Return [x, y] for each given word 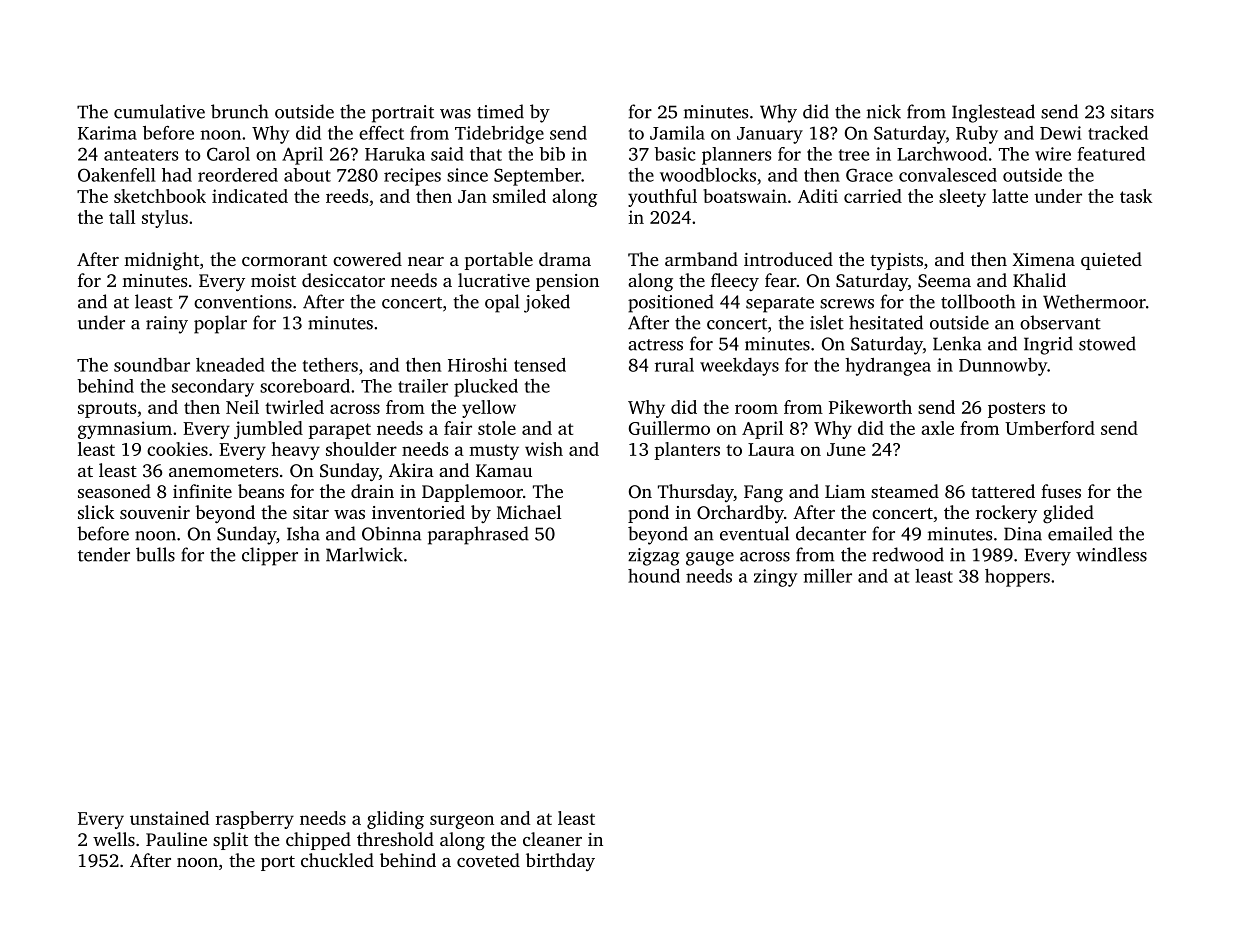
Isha [303, 533]
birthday [560, 862]
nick [884, 111]
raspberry [255, 820]
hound [654, 576]
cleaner [552, 839]
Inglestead [993, 113]
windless [1111, 554]
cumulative [159, 111]
